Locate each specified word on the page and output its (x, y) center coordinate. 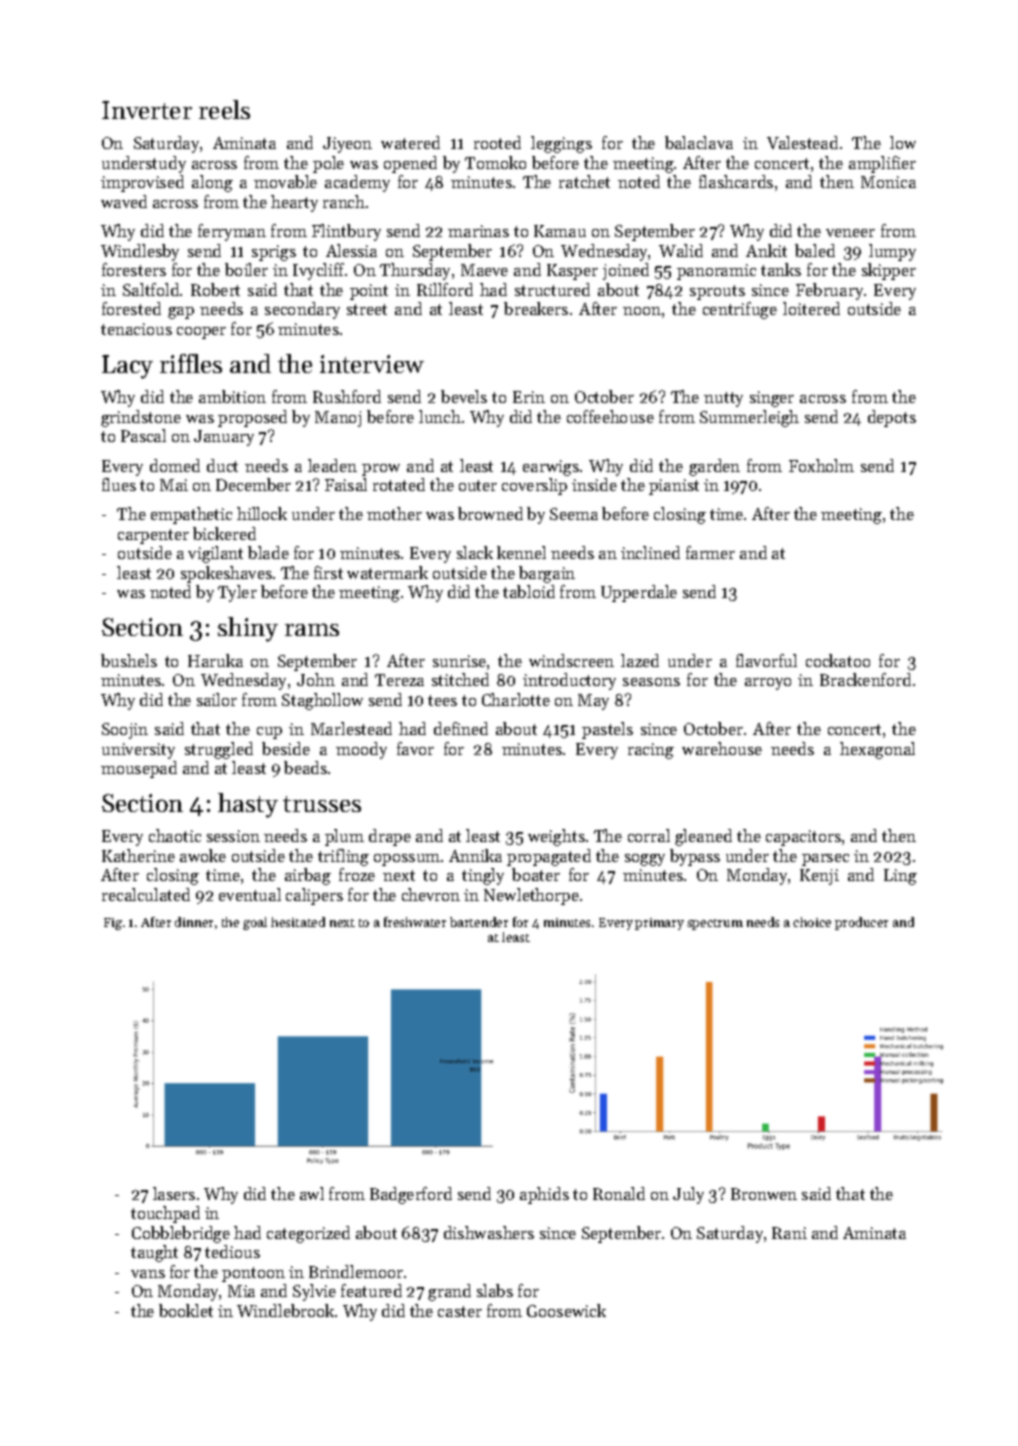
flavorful (766, 660)
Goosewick (566, 1310)
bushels (129, 660)
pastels (607, 730)
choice (812, 922)
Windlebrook (285, 1310)
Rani (789, 1233)
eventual (250, 894)
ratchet (584, 181)
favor (415, 748)
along (212, 183)
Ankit (766, 250)
